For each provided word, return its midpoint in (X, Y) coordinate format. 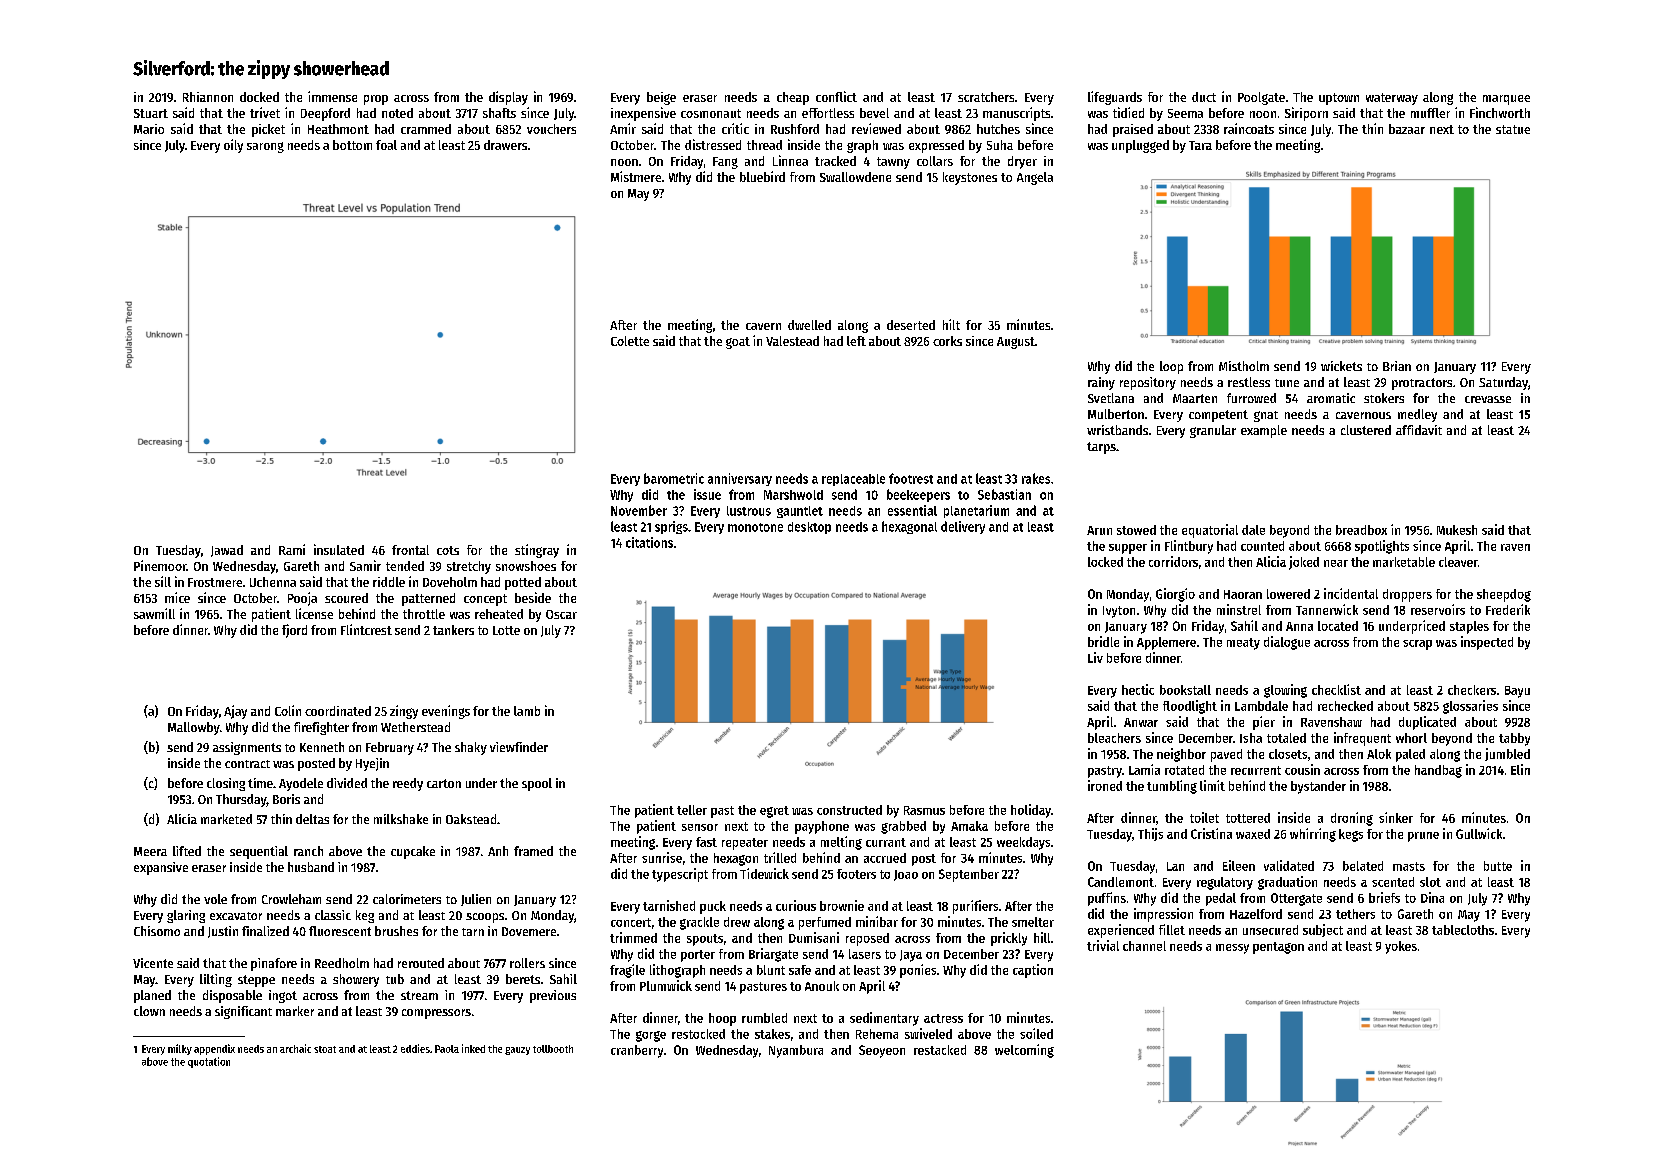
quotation (209, 1062)
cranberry (637, 1051)
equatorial (1210, 531)
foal (386, 145)
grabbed (903, 827)
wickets (1341, 366)
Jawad (227, 551)
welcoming (1024, 1051)
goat (738, 343)
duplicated (1427, 723)
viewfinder (519, 747)
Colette (630, 341)
